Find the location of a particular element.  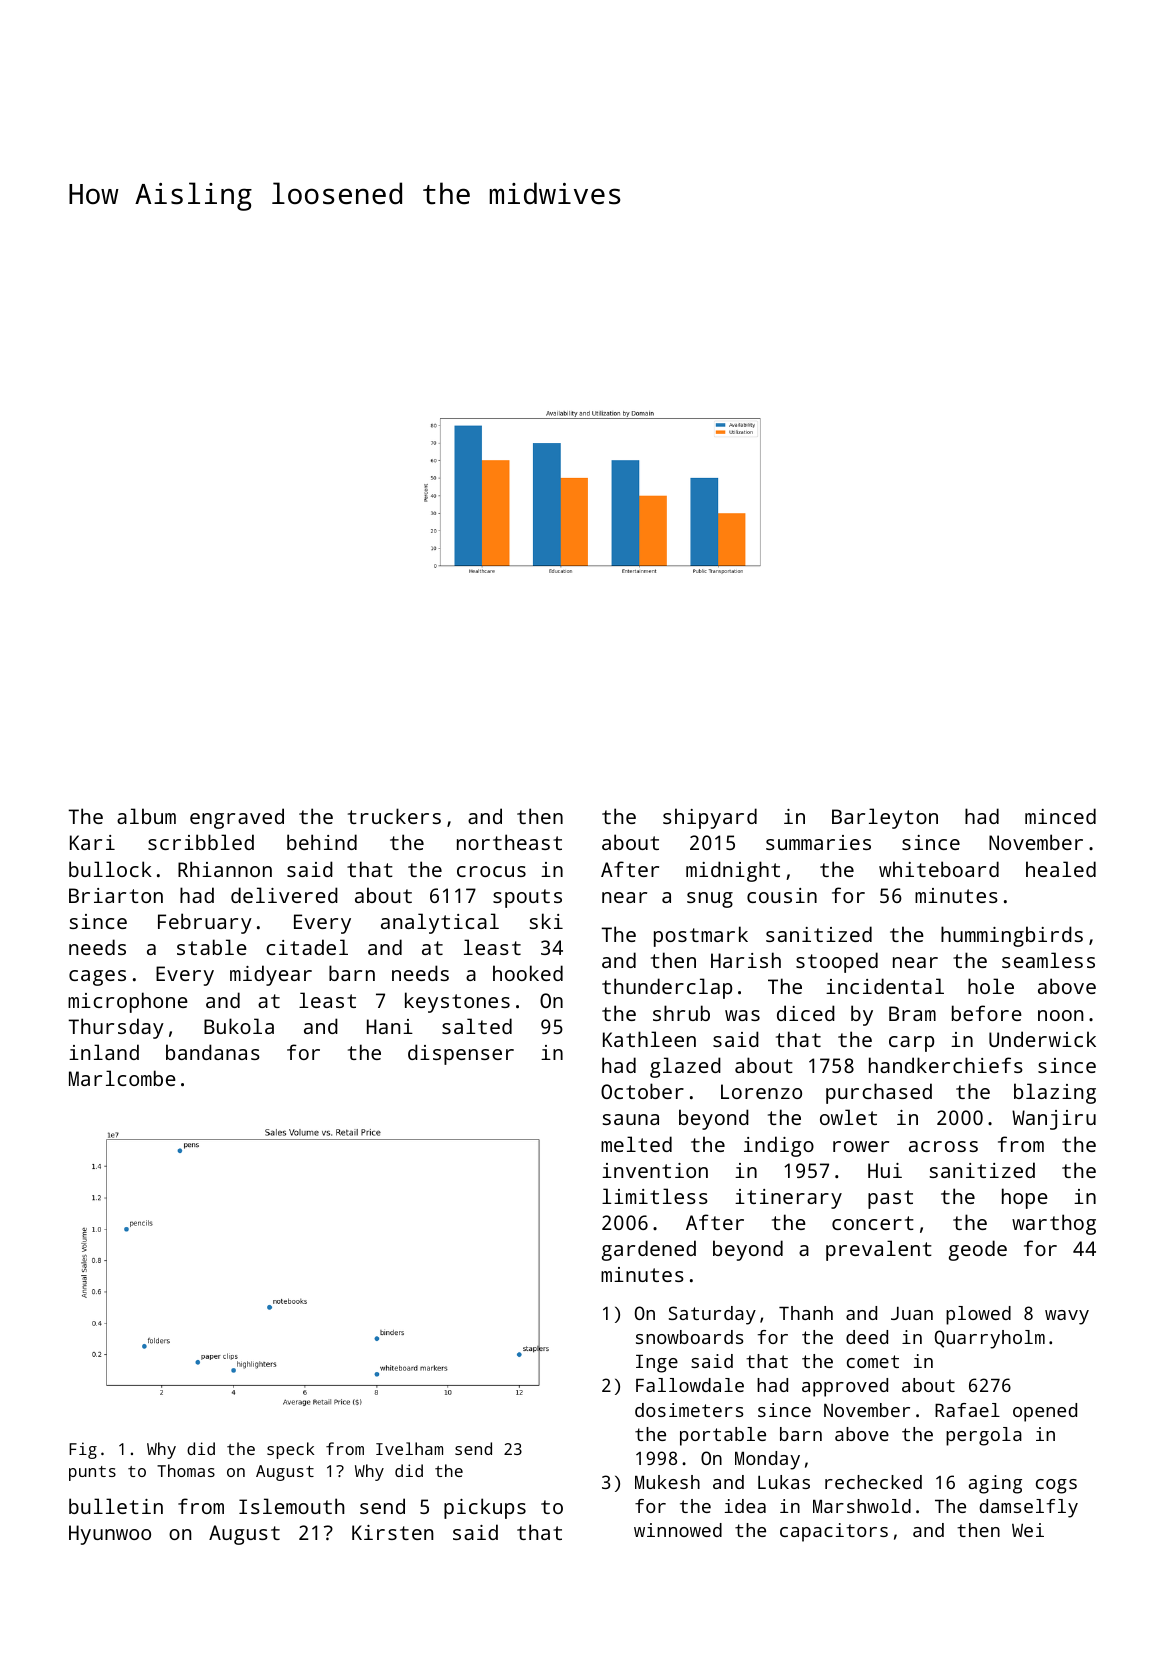

pickups is located at coordinates (485, 1508).
